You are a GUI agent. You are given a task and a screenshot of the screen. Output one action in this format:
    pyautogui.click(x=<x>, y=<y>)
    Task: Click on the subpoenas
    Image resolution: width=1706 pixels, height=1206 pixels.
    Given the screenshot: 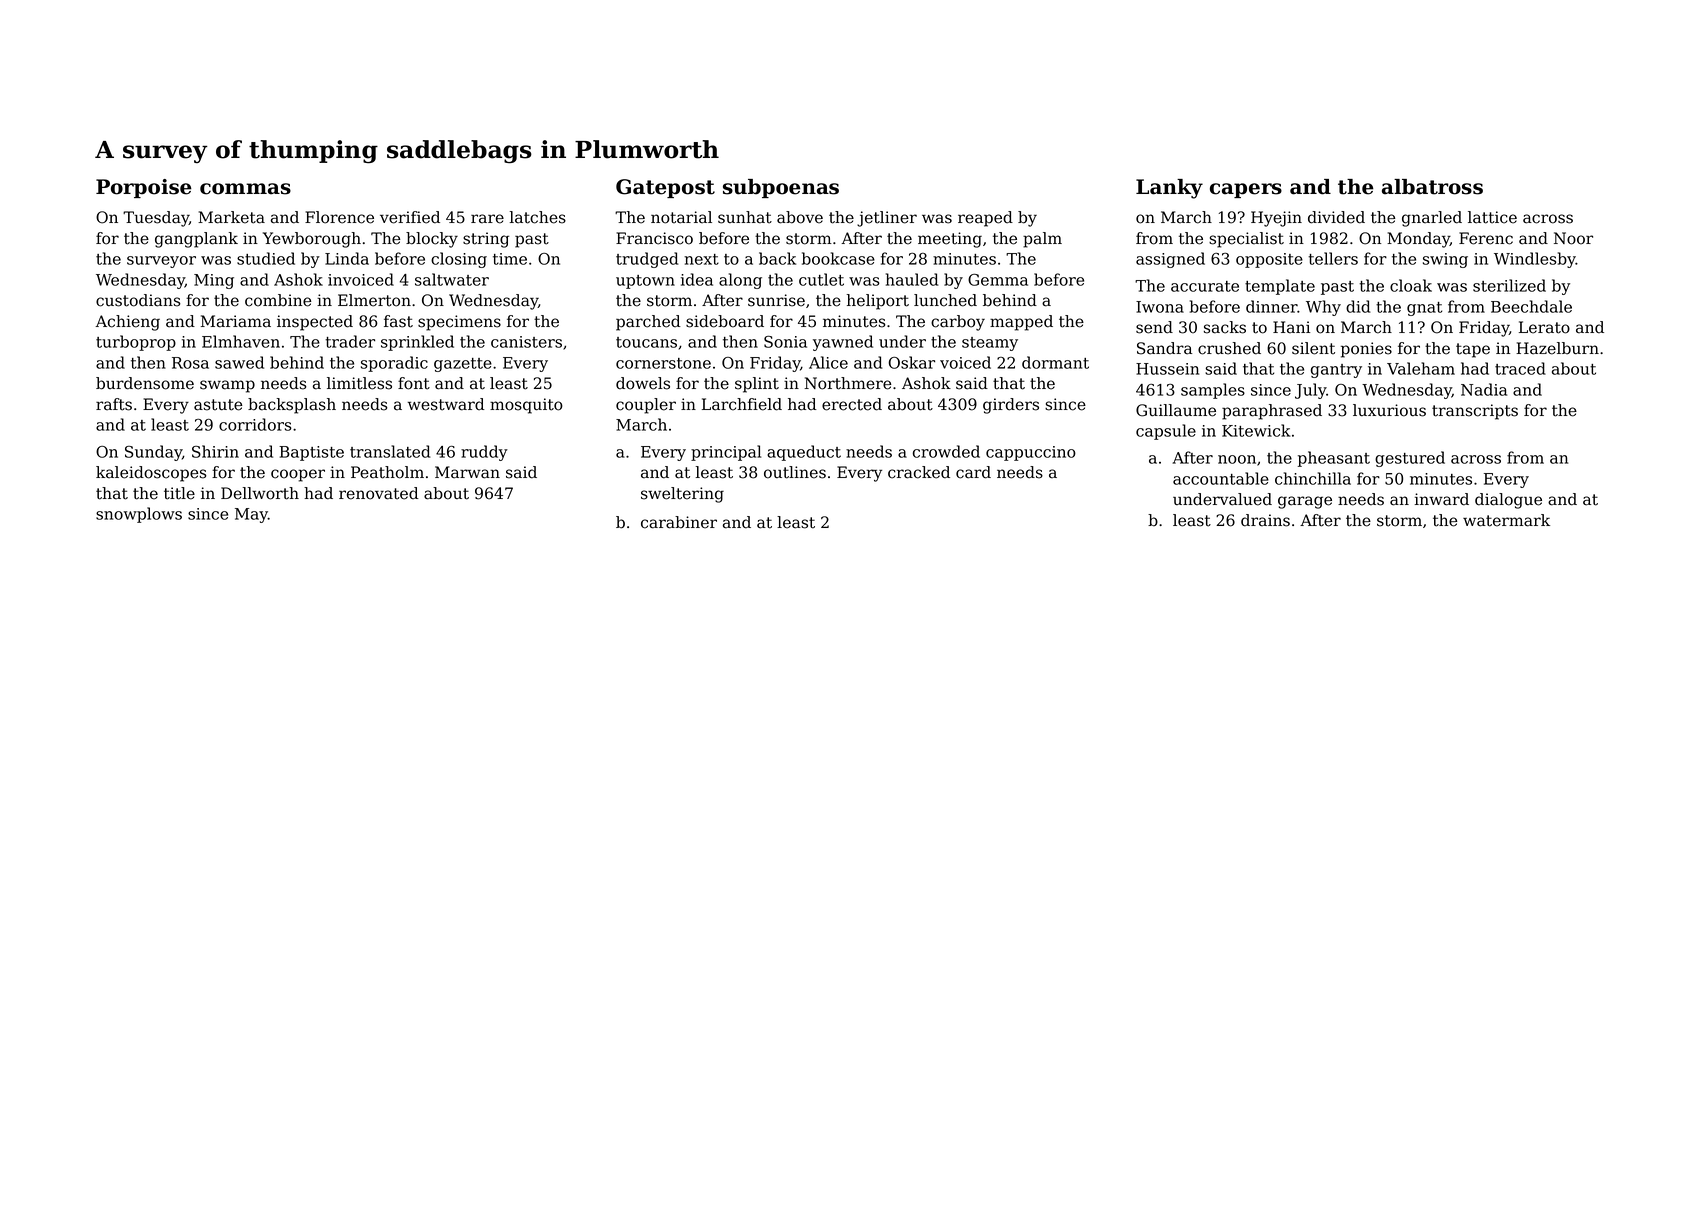 What is the action you would take?
    pyautogui.click(x=781, y=188)
